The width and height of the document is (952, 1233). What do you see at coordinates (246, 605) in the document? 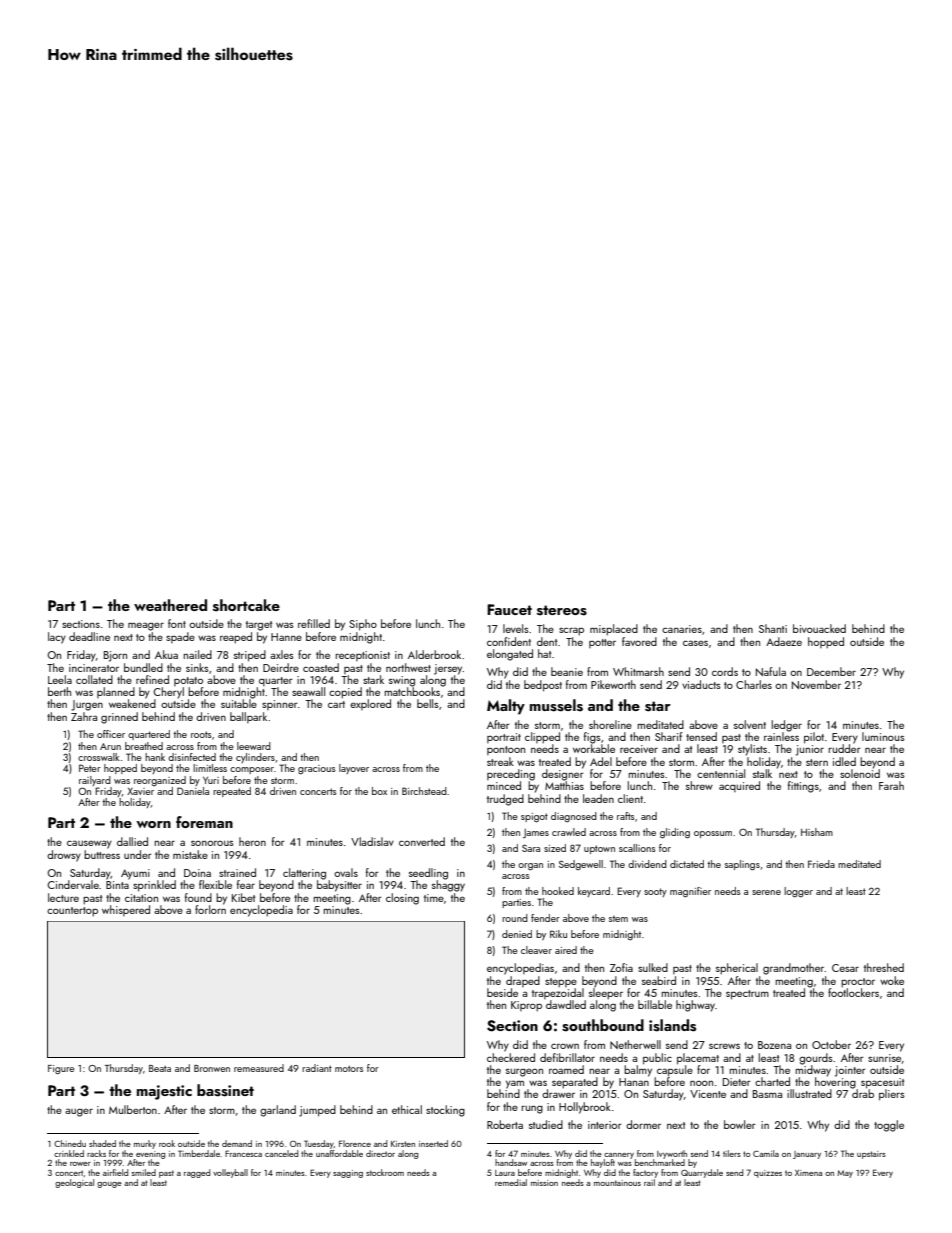
I see `shortcake` at bounding box center [246, 605].
